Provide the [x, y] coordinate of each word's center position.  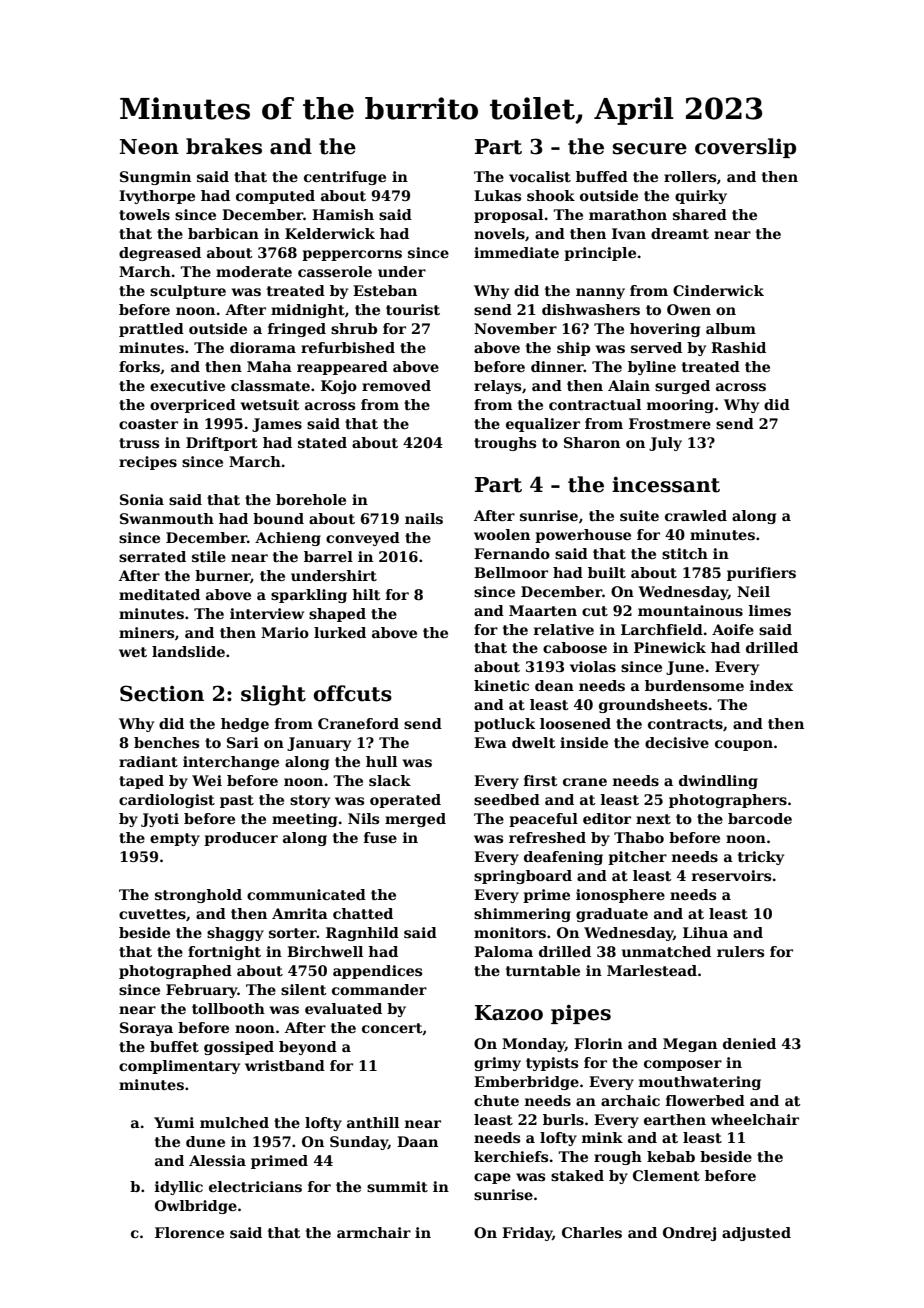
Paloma [503, 951]
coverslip [745, 148]
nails [424, 518]
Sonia [142, 499]
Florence [189, 1232]
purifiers [761, 574]
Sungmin [155, 178]
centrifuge [345, 178]
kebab [671, 1156]
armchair [374, 1232]
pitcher [637, 858]
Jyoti [160, 820]
